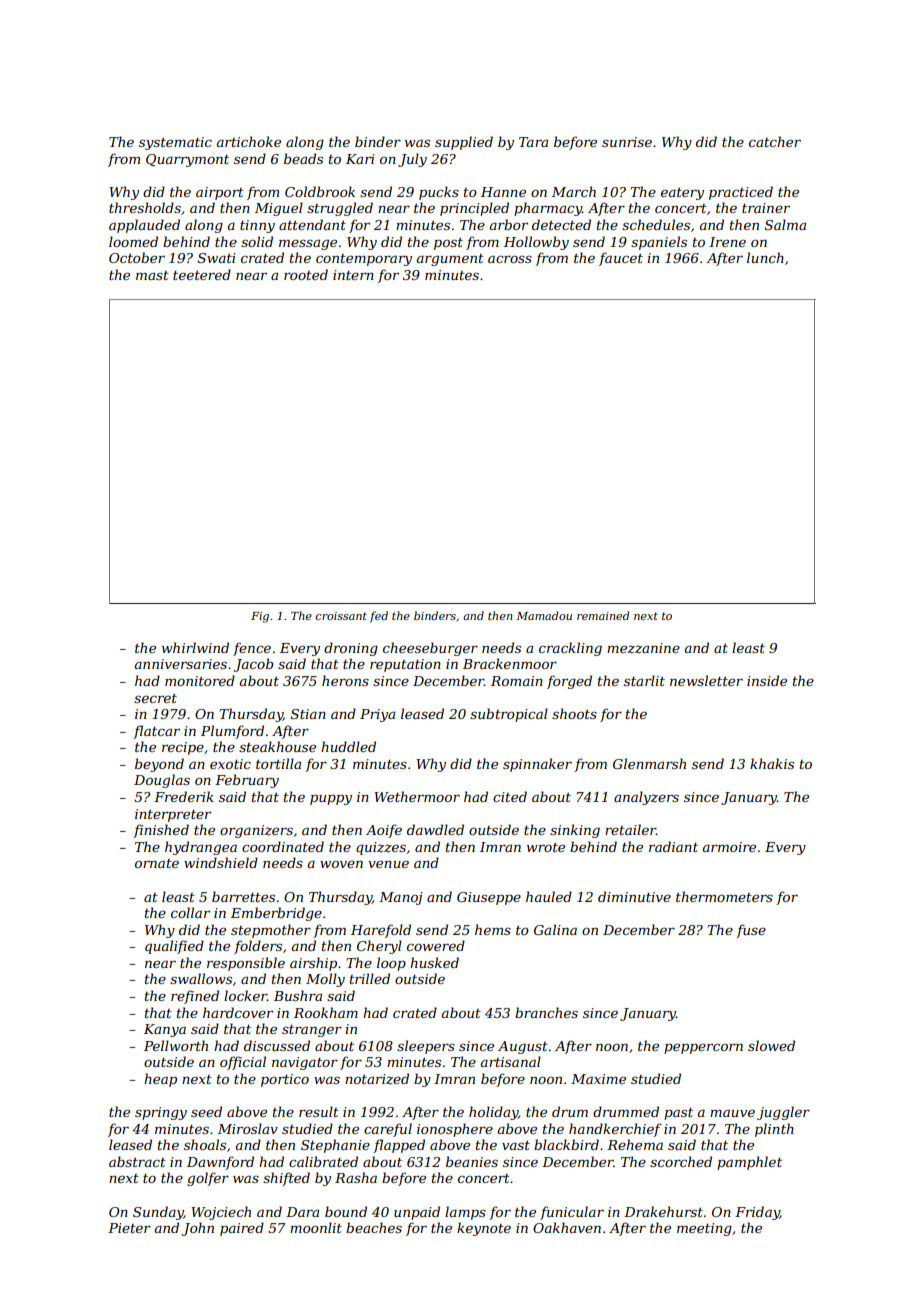 Image resolution: width=924 pixels, height=1308 pixels. Describe the element at coordinates (230, 764) in the screenshot. I see `exotic` at that location.
